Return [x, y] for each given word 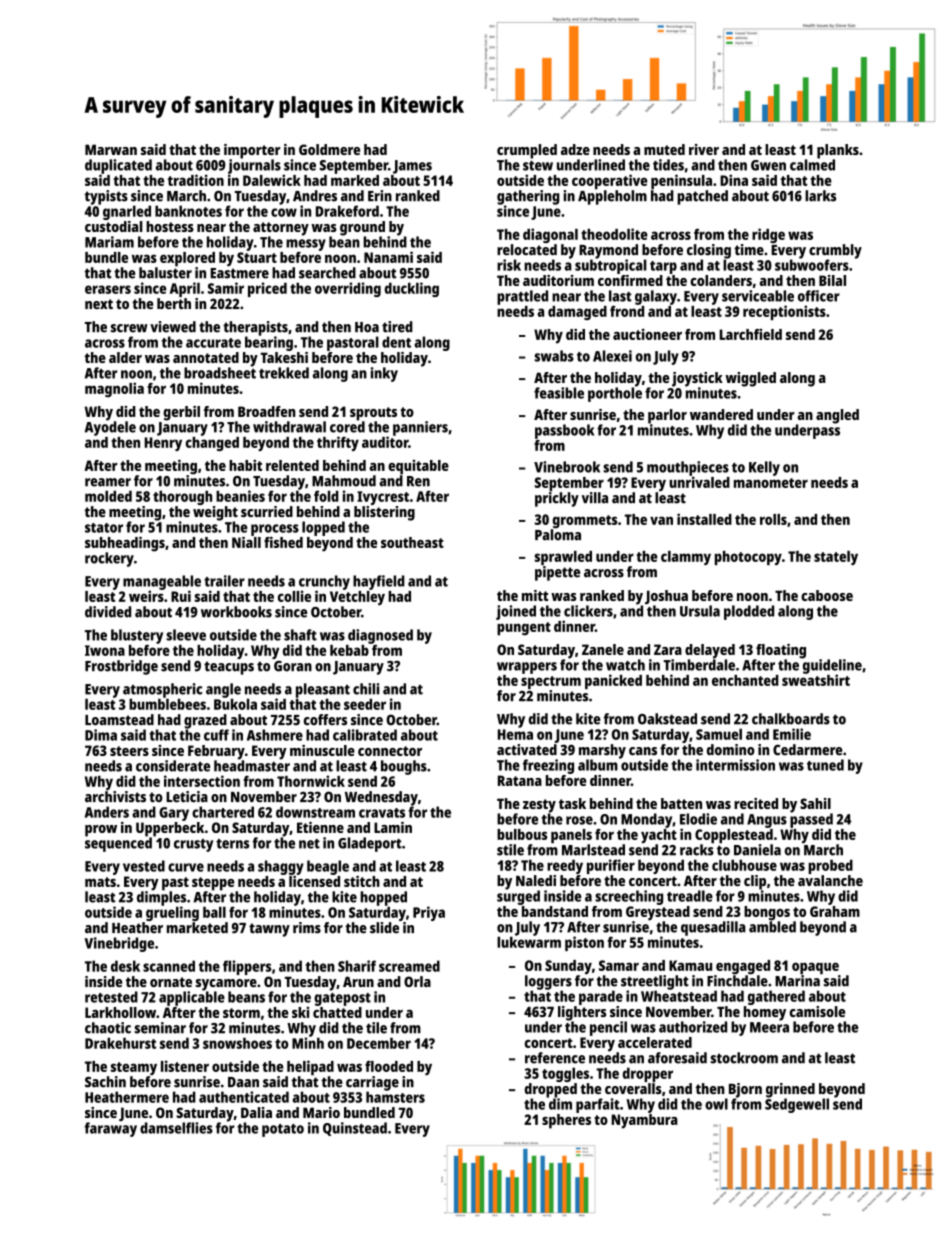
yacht [659, 836]
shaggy [281, 867]
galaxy [656, 297]
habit [245, 465]
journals [254, 166]
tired [397, 327]
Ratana [520, 780]
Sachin [105, 1082]
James [412, 167]
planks [838, 151]
